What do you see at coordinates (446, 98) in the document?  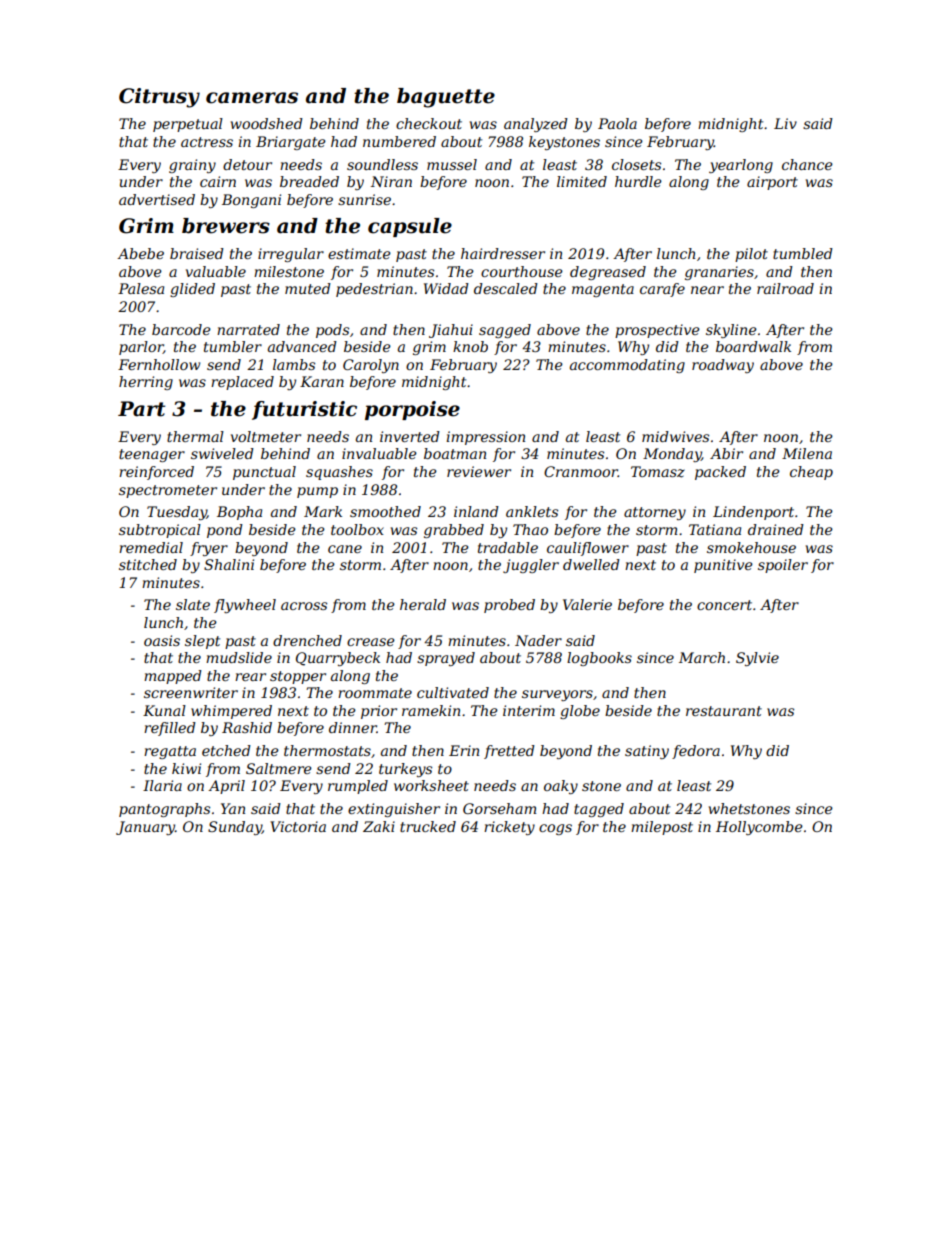 I see `baguette` at bounding box center [446, 98].
